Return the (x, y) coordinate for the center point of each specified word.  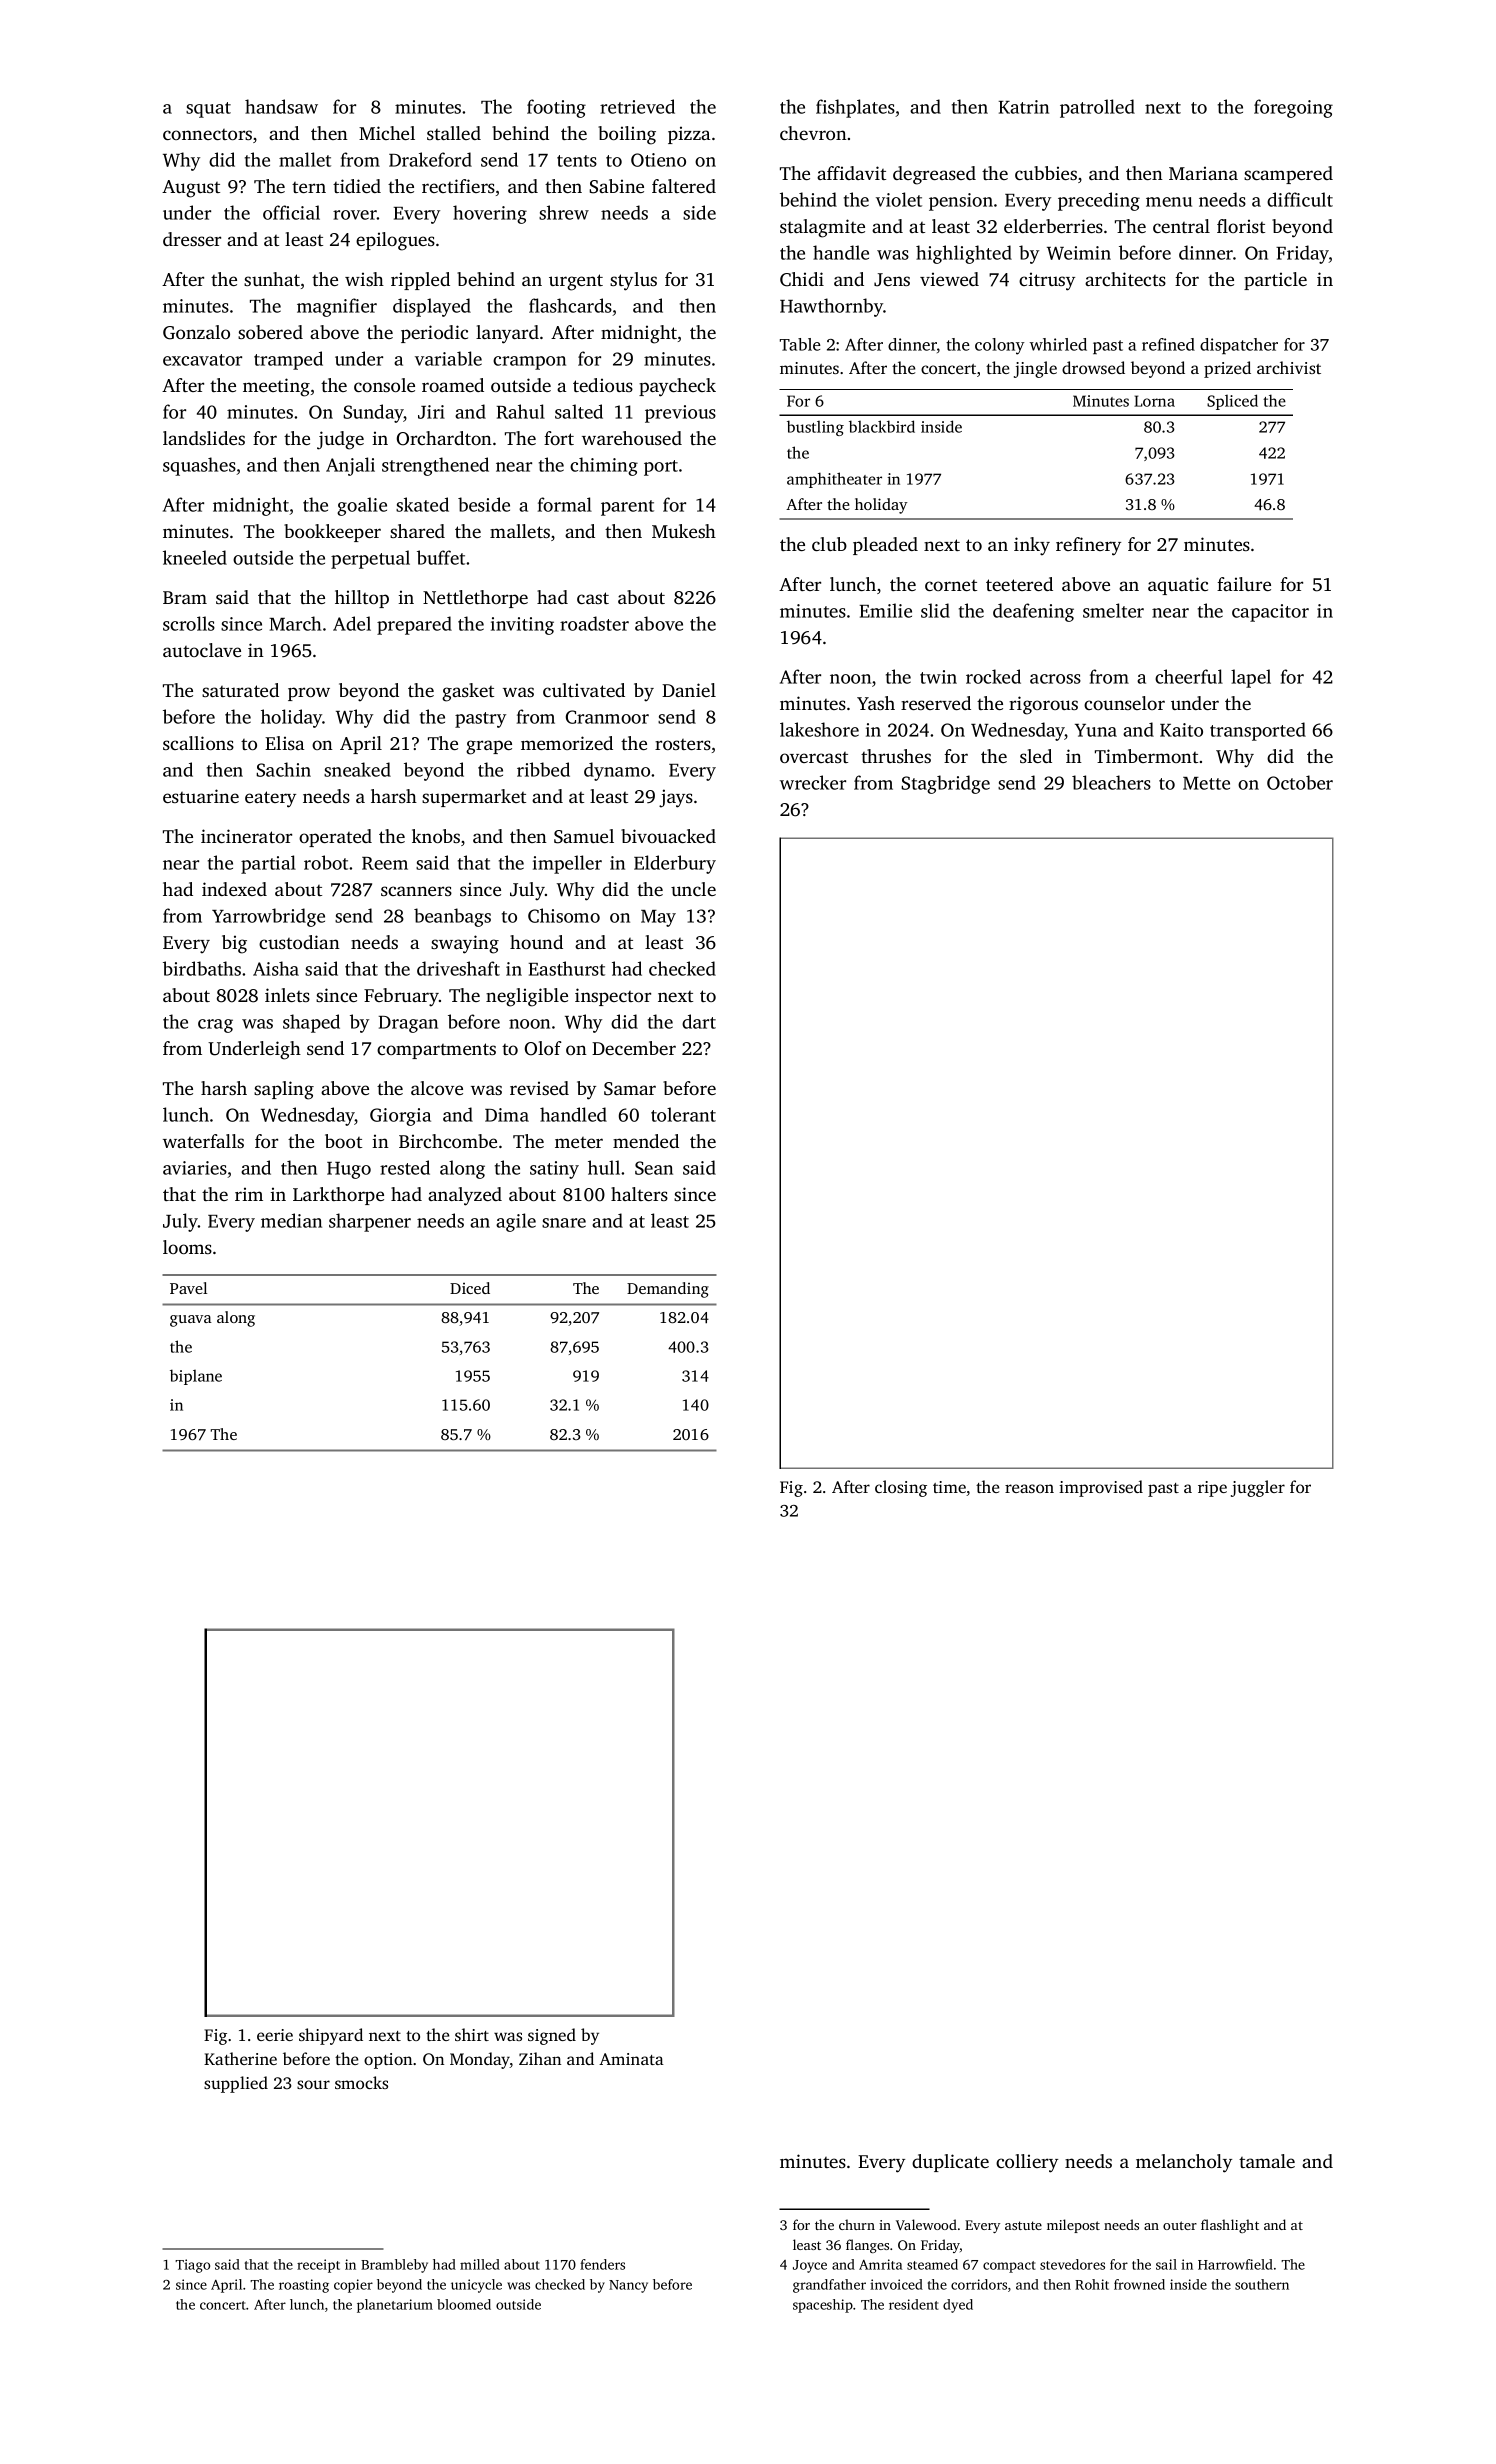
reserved (936, 703)
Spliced (1232, 402)
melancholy (1184, 2163)
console (384, 385)
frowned (1139, 2284)
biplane (196, 1377)
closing (901, 1488)
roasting (304, 2286)
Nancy (628, 2286)
